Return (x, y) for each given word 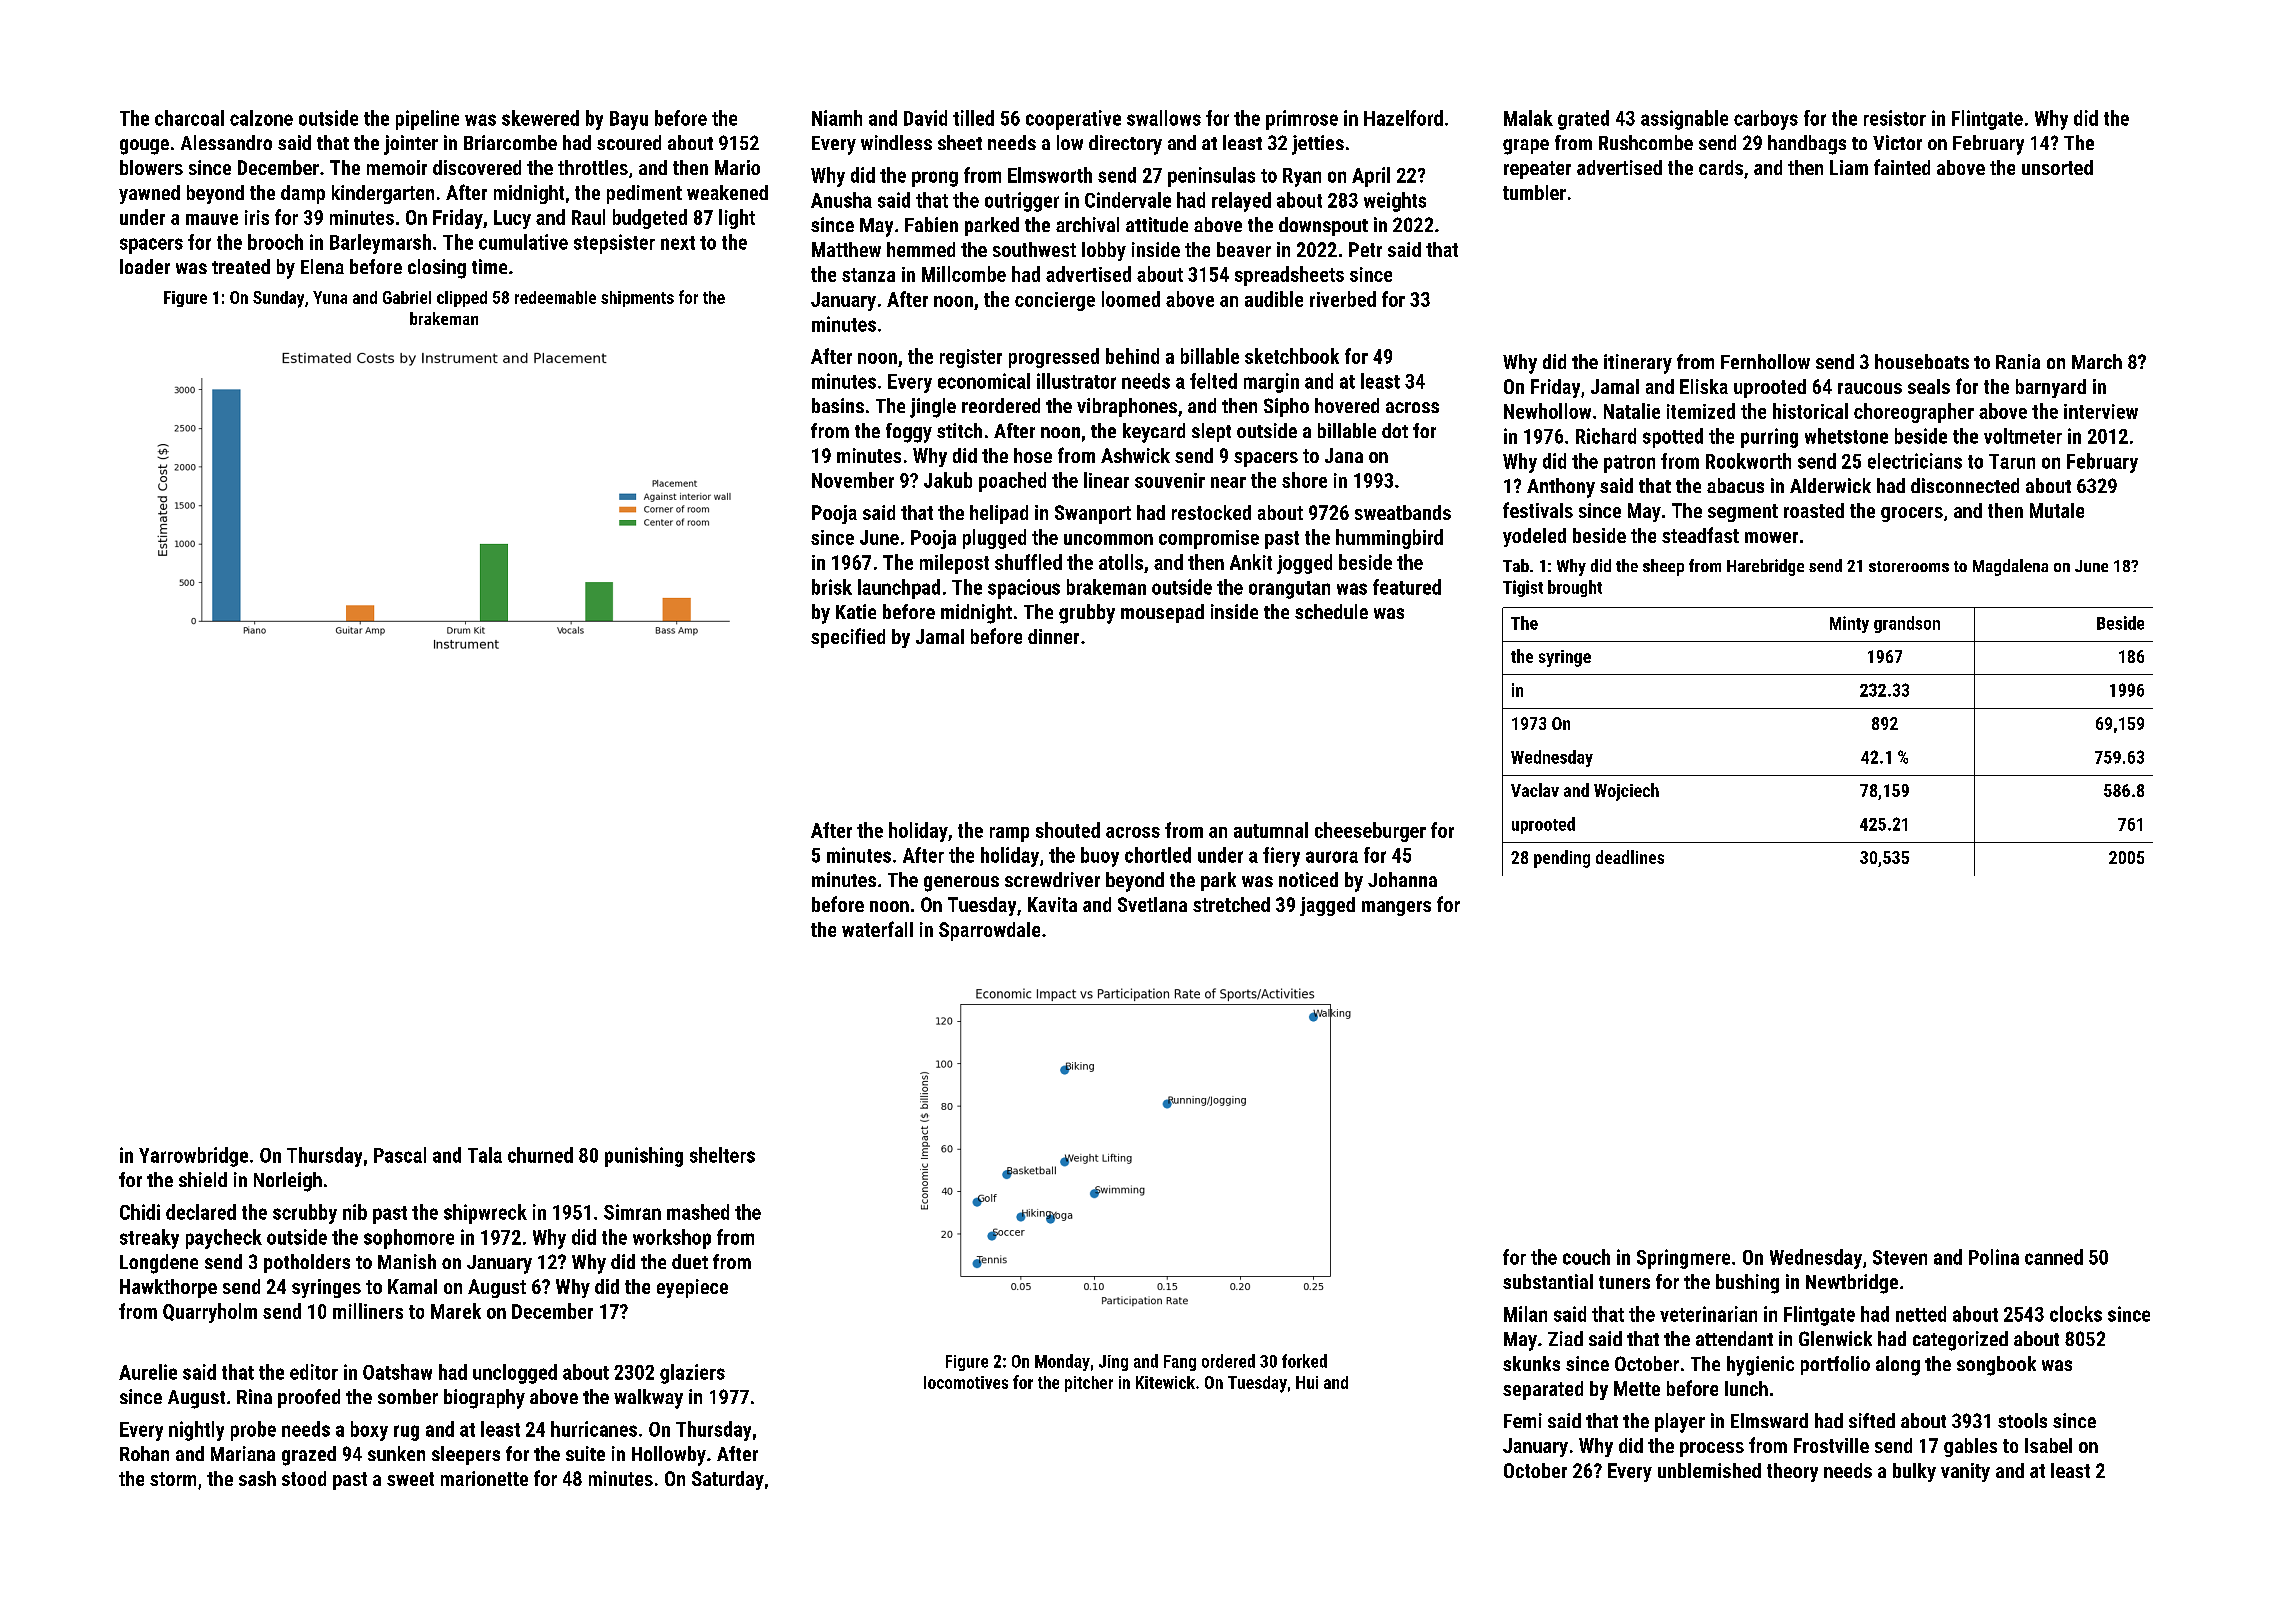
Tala (485, 1155)
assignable (1684, 120)
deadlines (1630, 857)
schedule (1331, 611)
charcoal (189, 118)
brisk (832, 587)
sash (257, 1478)
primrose (1302, 120)
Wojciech (1626, 792)
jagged (1327, 906)
